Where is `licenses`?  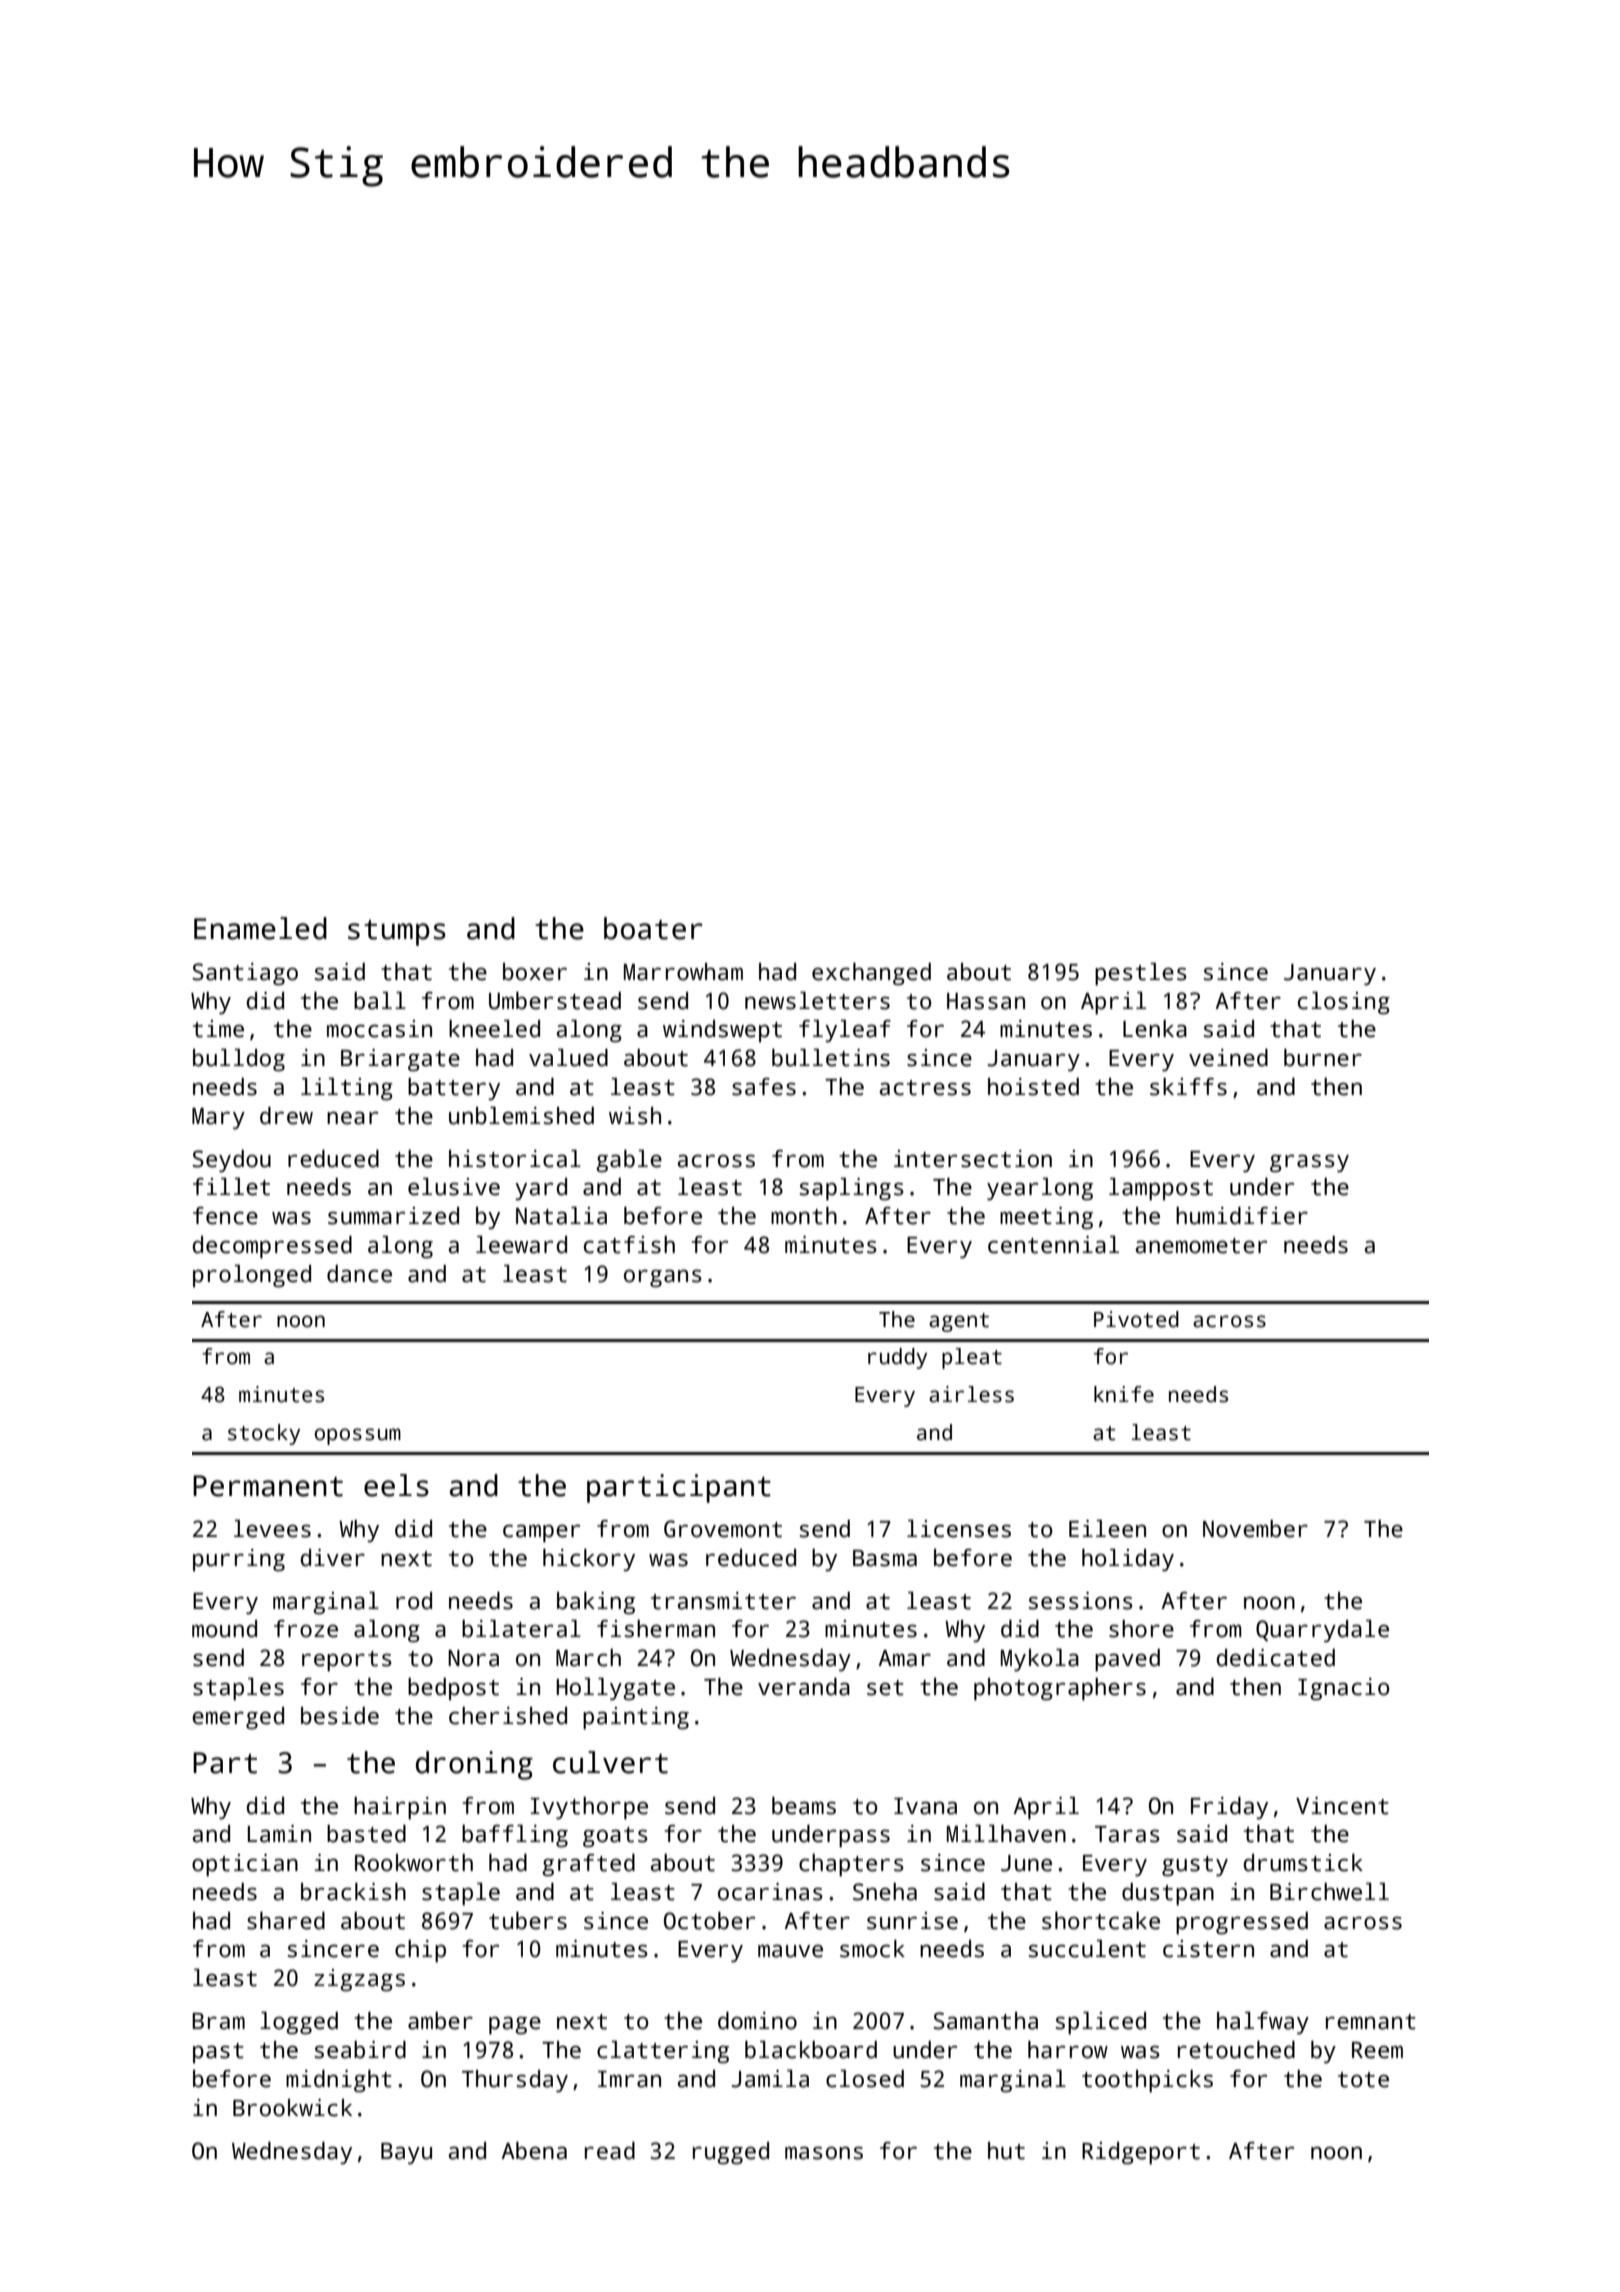
licenses is located at coordinates (959, 1529).
